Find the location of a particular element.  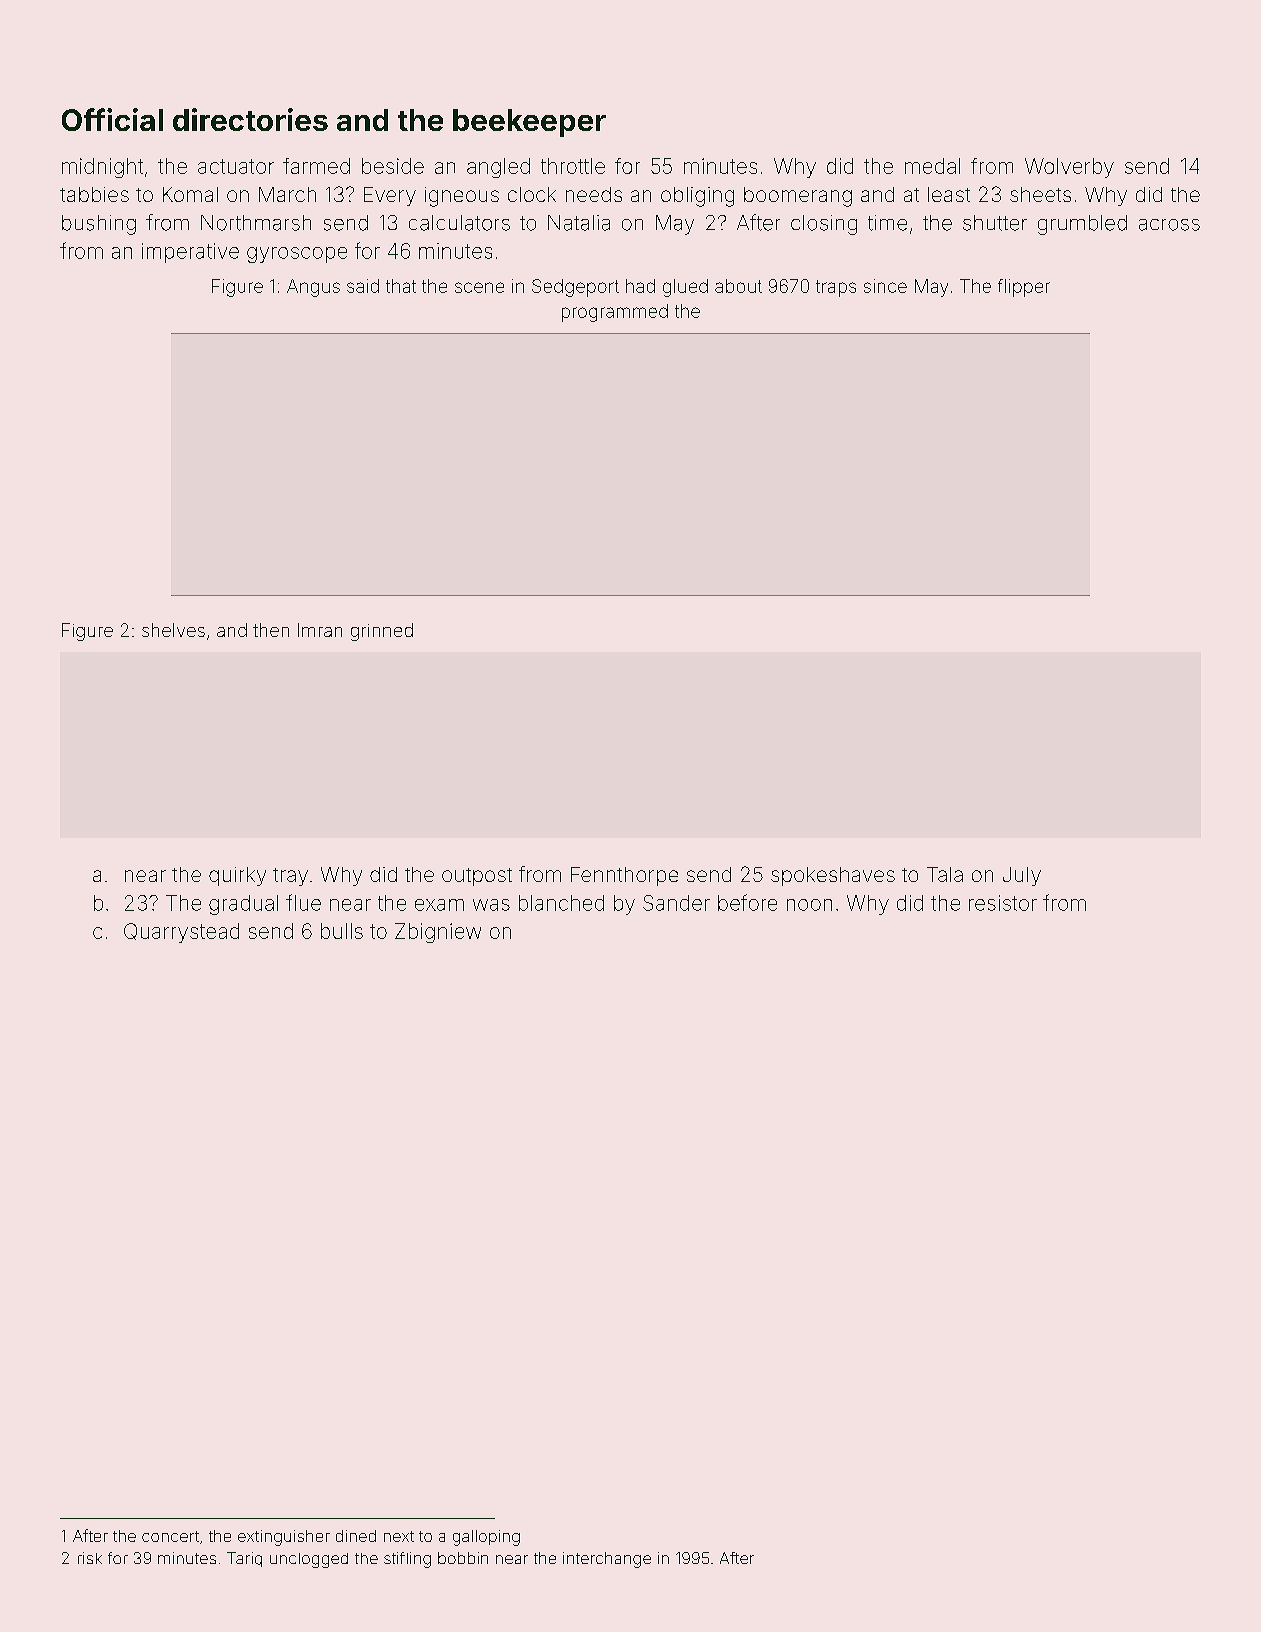

Quarrystead is located at coordinates (181, 933).
